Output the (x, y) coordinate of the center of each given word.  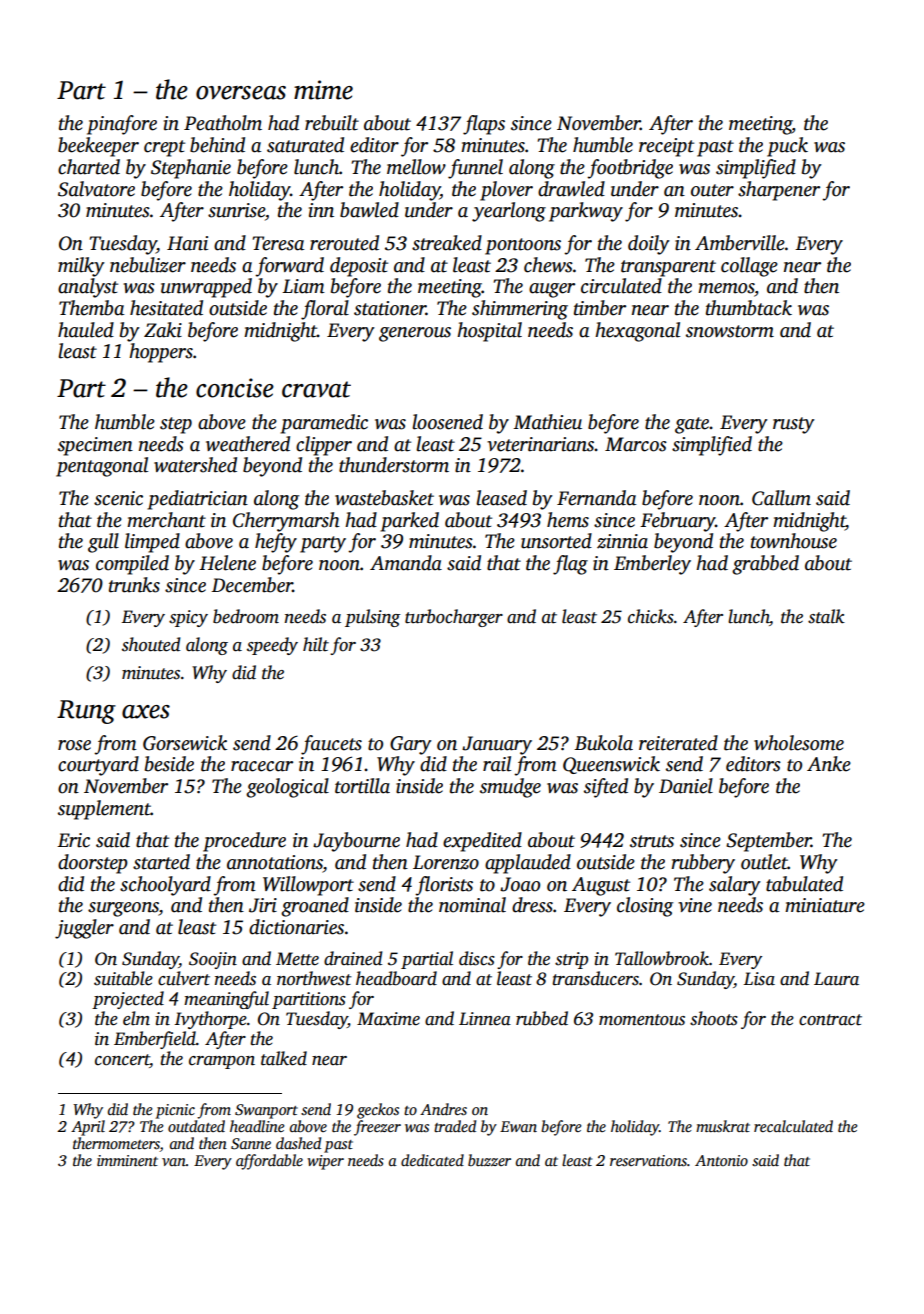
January (497, 745)
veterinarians (541, 444)
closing (645, 907)
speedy (272, 646)
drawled (571, 189)
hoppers (161, 353)
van (174, 1162)
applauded (528, 864)
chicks (651, 616)
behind (217, 145)
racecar (262, 766)
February (677, 522)
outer (712, 190)
